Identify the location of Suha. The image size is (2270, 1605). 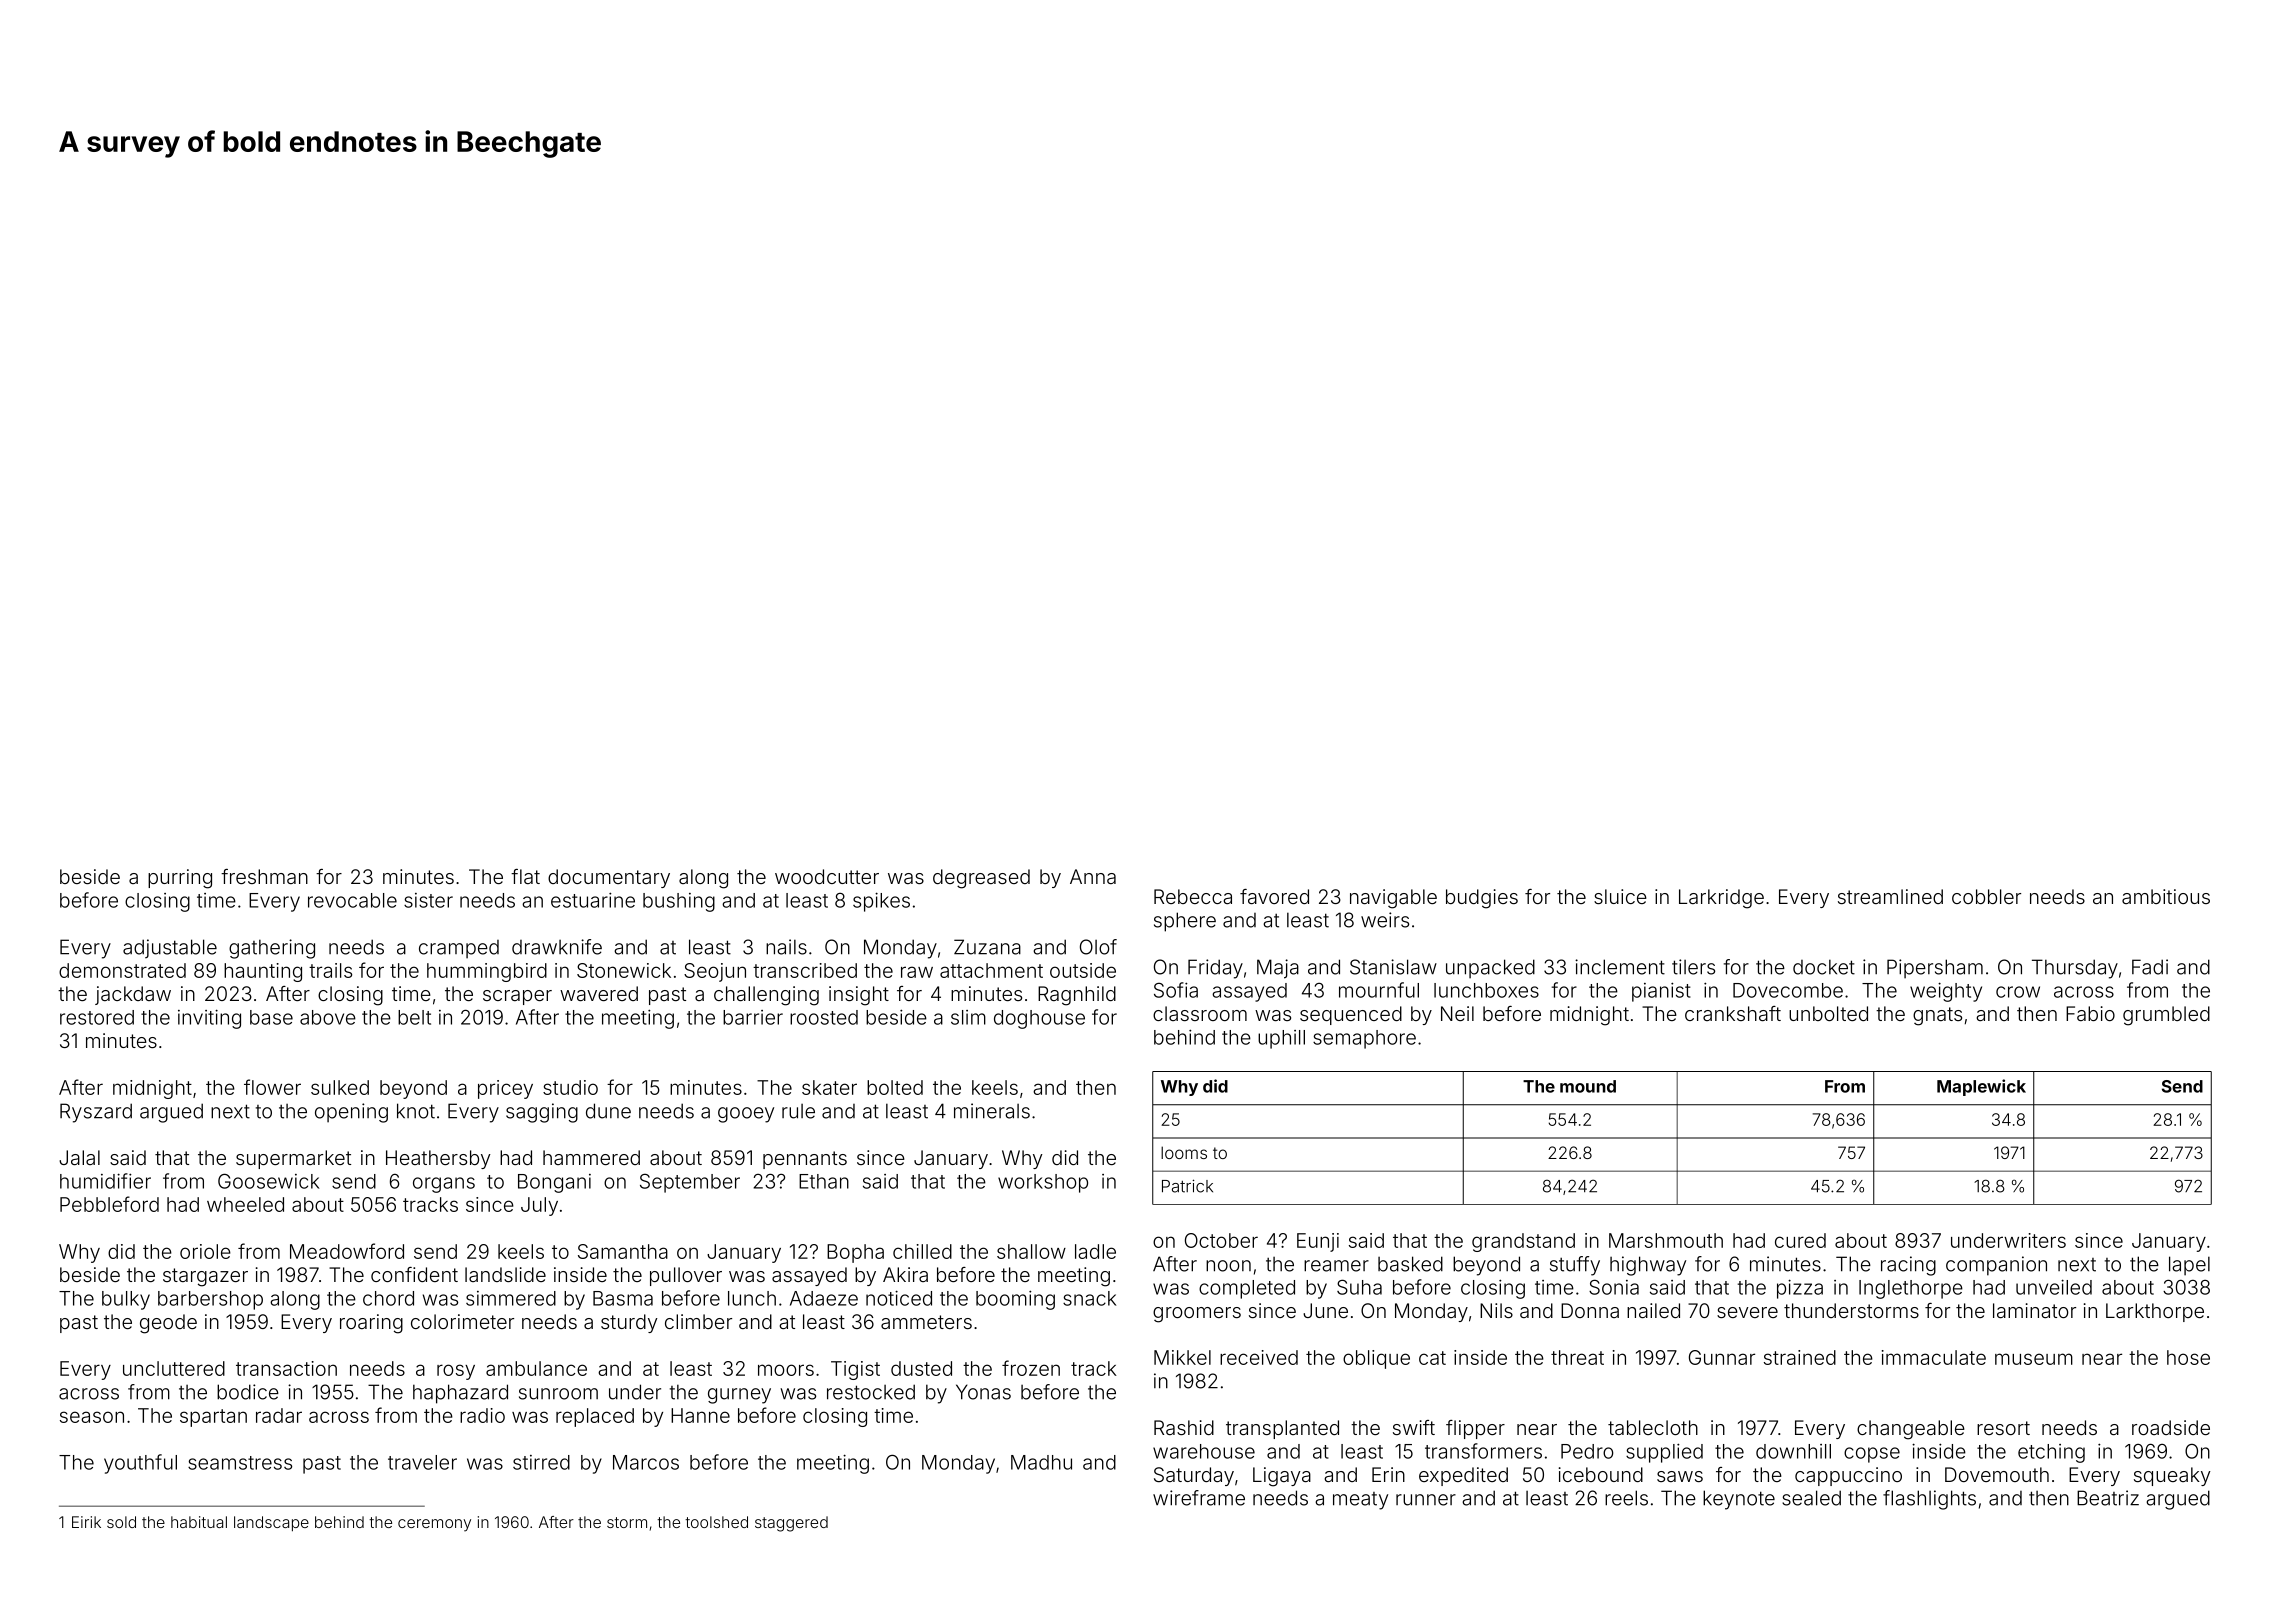
(1359, 1287).
